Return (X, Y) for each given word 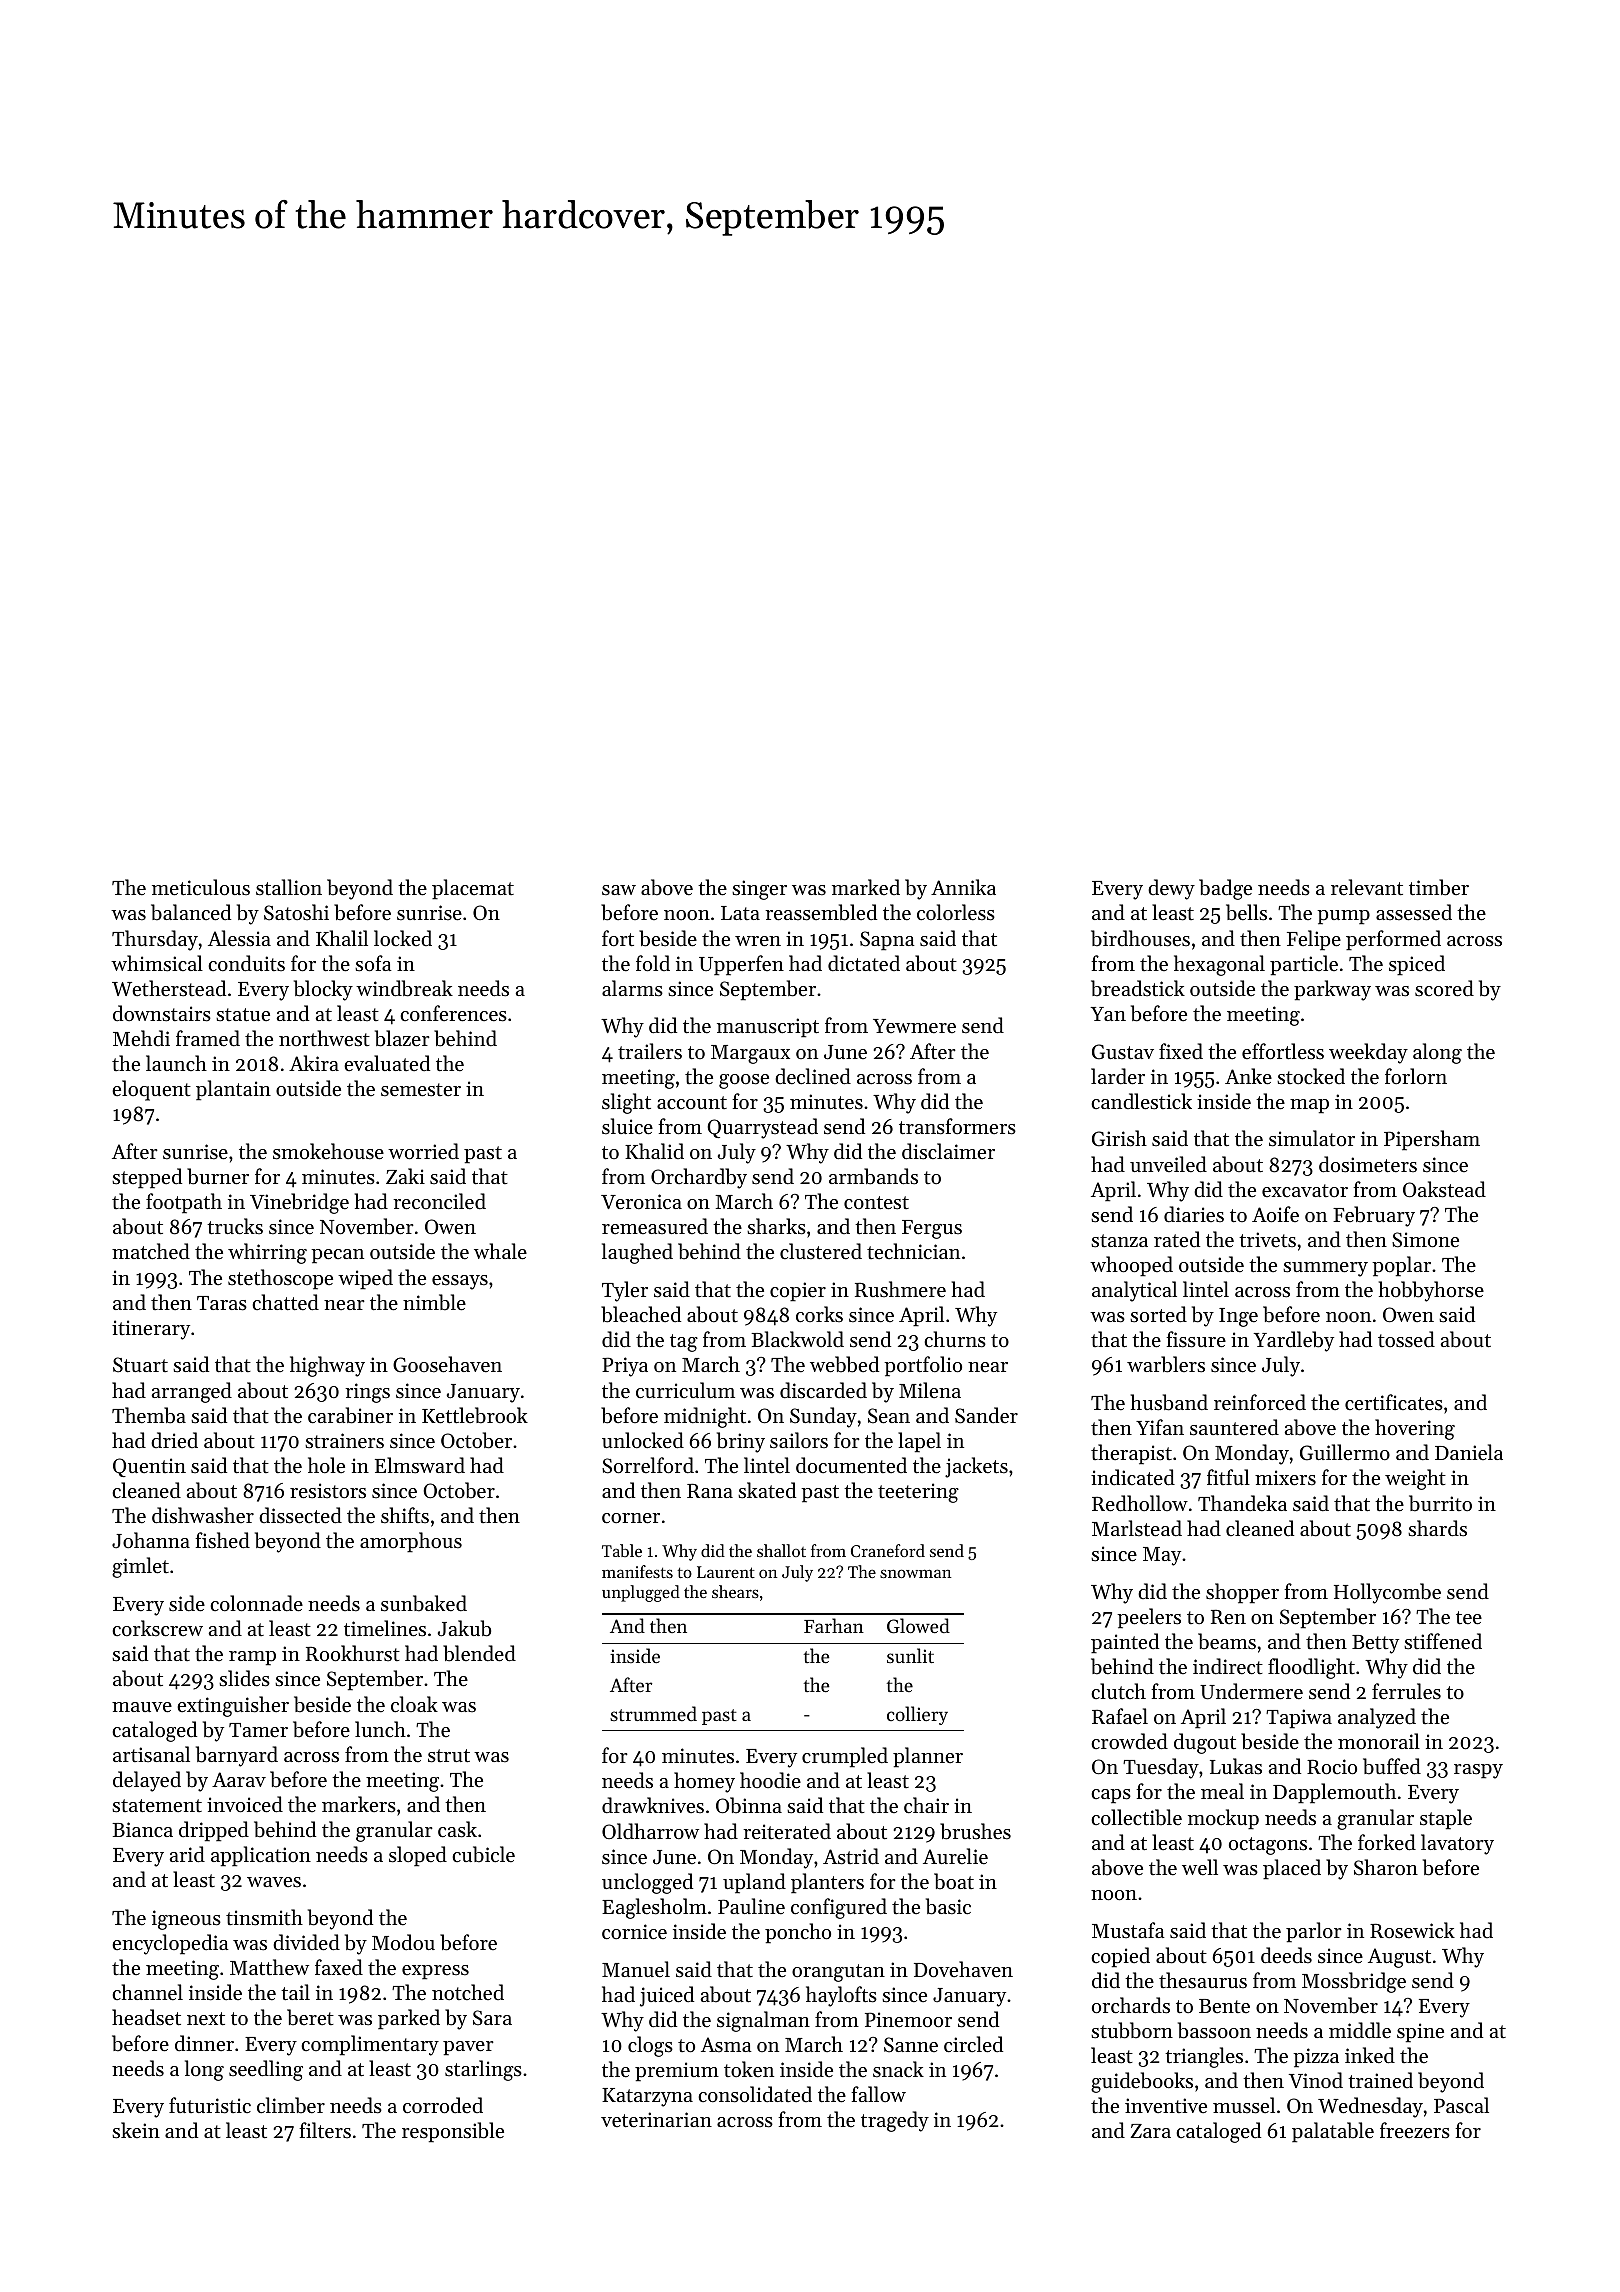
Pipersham (1432, 1140)
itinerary (151, 1330)
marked (866, 887)
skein (136, 2130)
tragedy (895, 2121)
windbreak (404, 988)
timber (1439, 887)
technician (913, 1251)
